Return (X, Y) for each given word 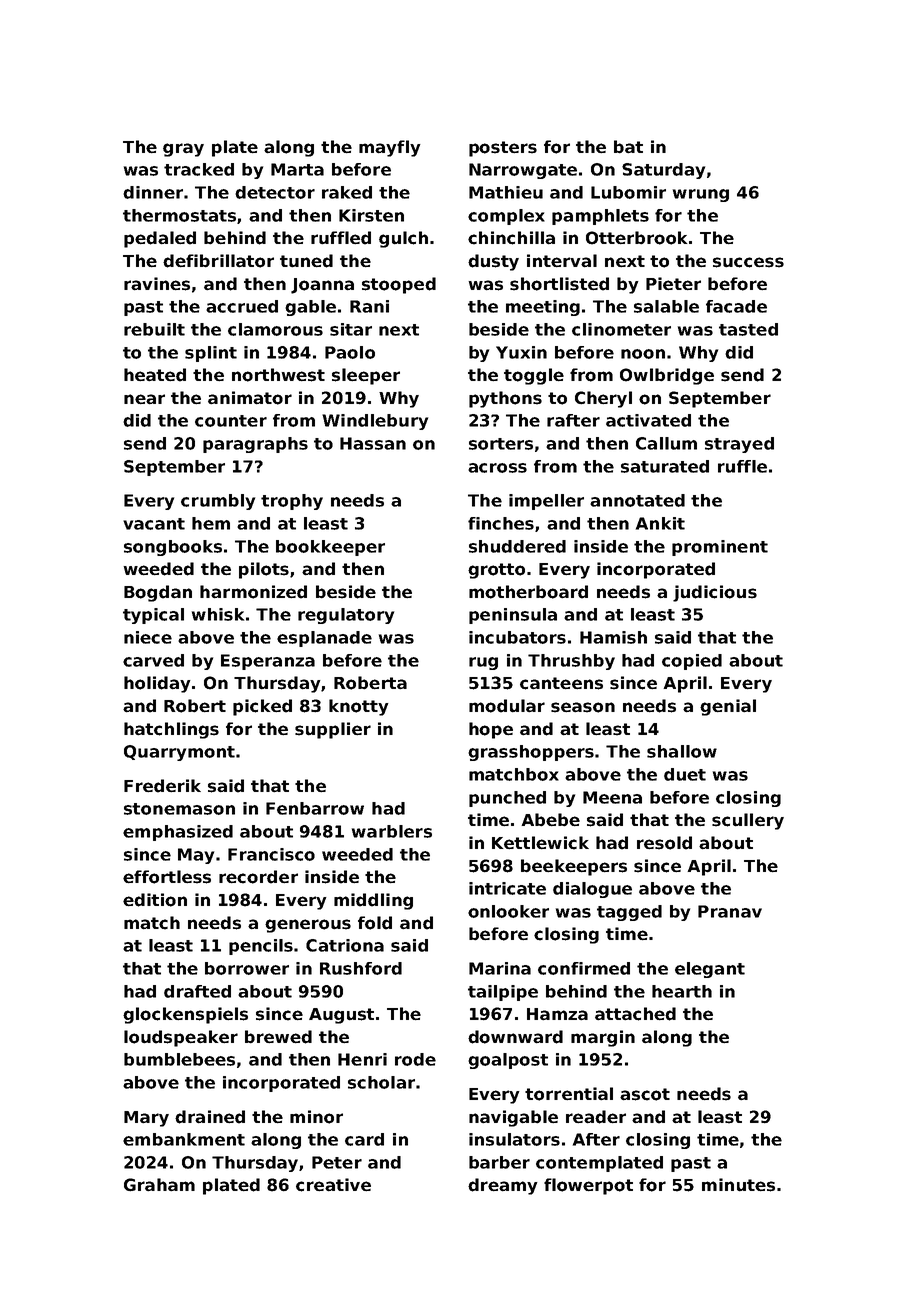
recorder (258, 877)
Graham (159, 1185)
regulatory (346, 616)
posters (503, 149)
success (748, 262)
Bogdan (158, 593)
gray (183, 150)
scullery (748, 821)
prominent (720, 548)
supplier (333, 730)
